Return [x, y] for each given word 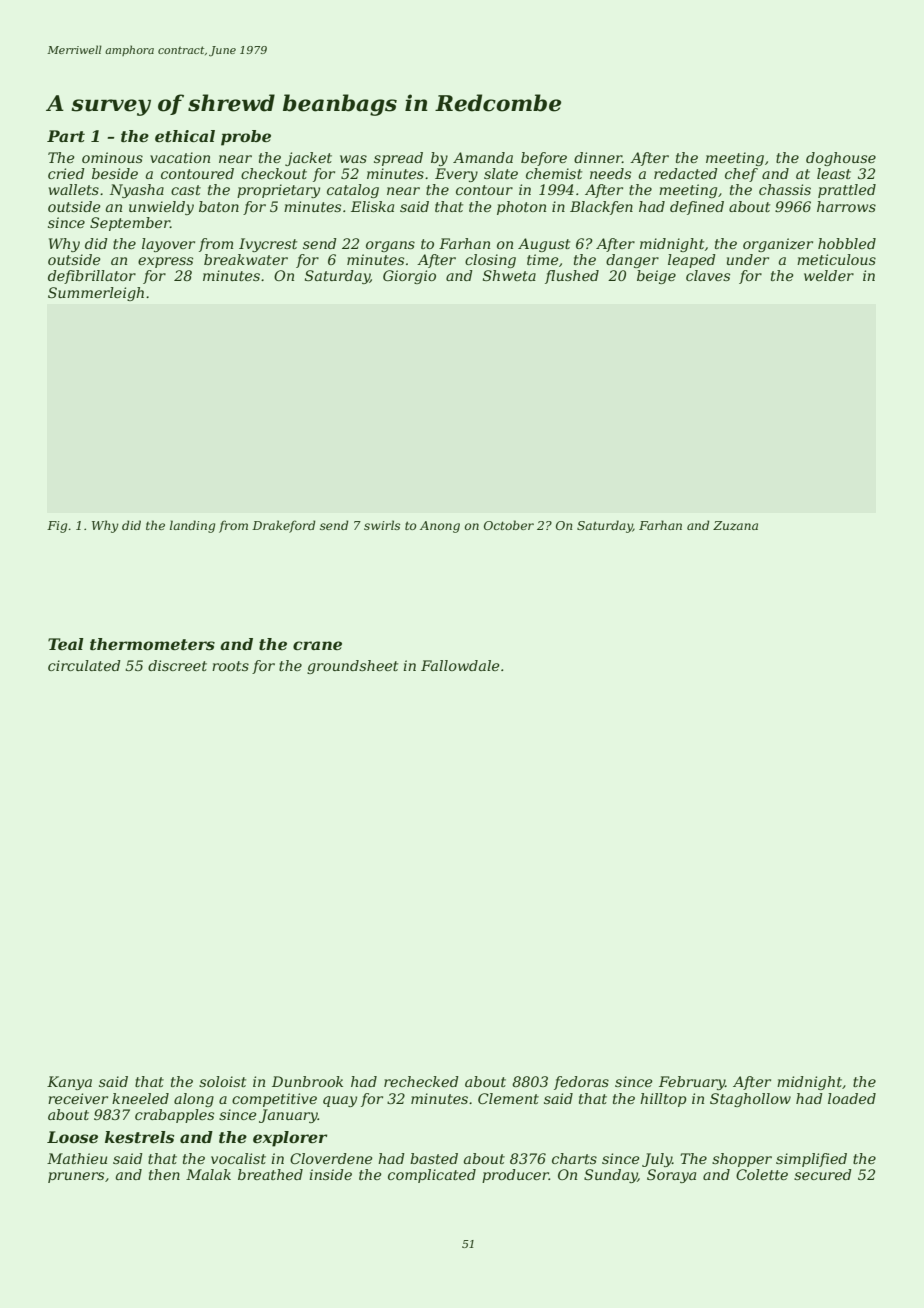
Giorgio [409, 277]
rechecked [421, 1081]
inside [330, 1174]
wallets [74, 189]
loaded [852, 1098]
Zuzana [735, 525]
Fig [57, 527]
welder [829, 275]
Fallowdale [460, 665]
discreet [177, 665]
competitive [274, 1100]
